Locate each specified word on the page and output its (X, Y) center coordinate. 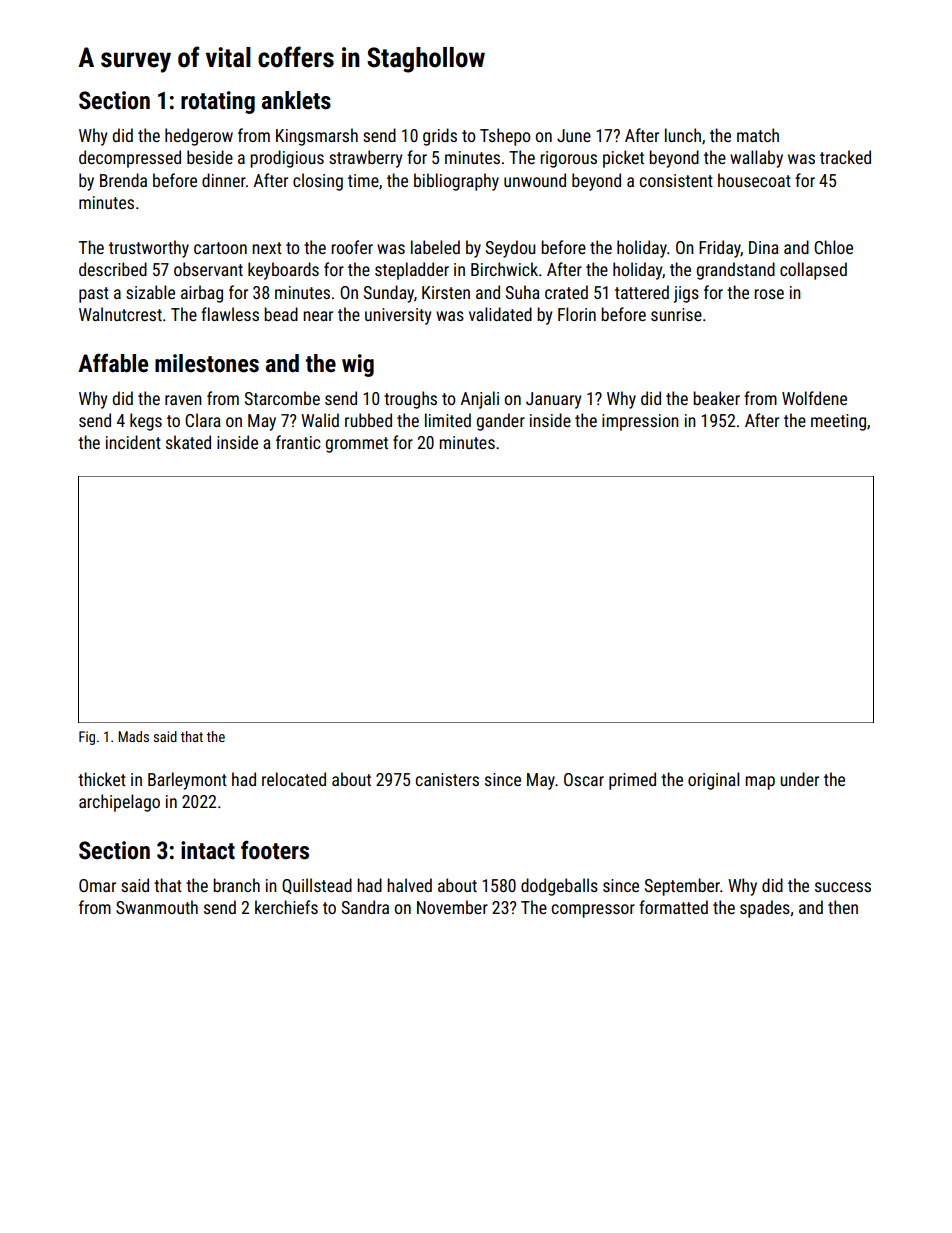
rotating (218, 102)
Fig (87, 738)
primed (632, 781)
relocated (294, 779)
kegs (146, 422)
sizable (150, 292)
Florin (577, 314)
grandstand (736, 271)
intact (208, 850)
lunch (683, 135)
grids (440, 137)
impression (640, 422)
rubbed (368, 420)
